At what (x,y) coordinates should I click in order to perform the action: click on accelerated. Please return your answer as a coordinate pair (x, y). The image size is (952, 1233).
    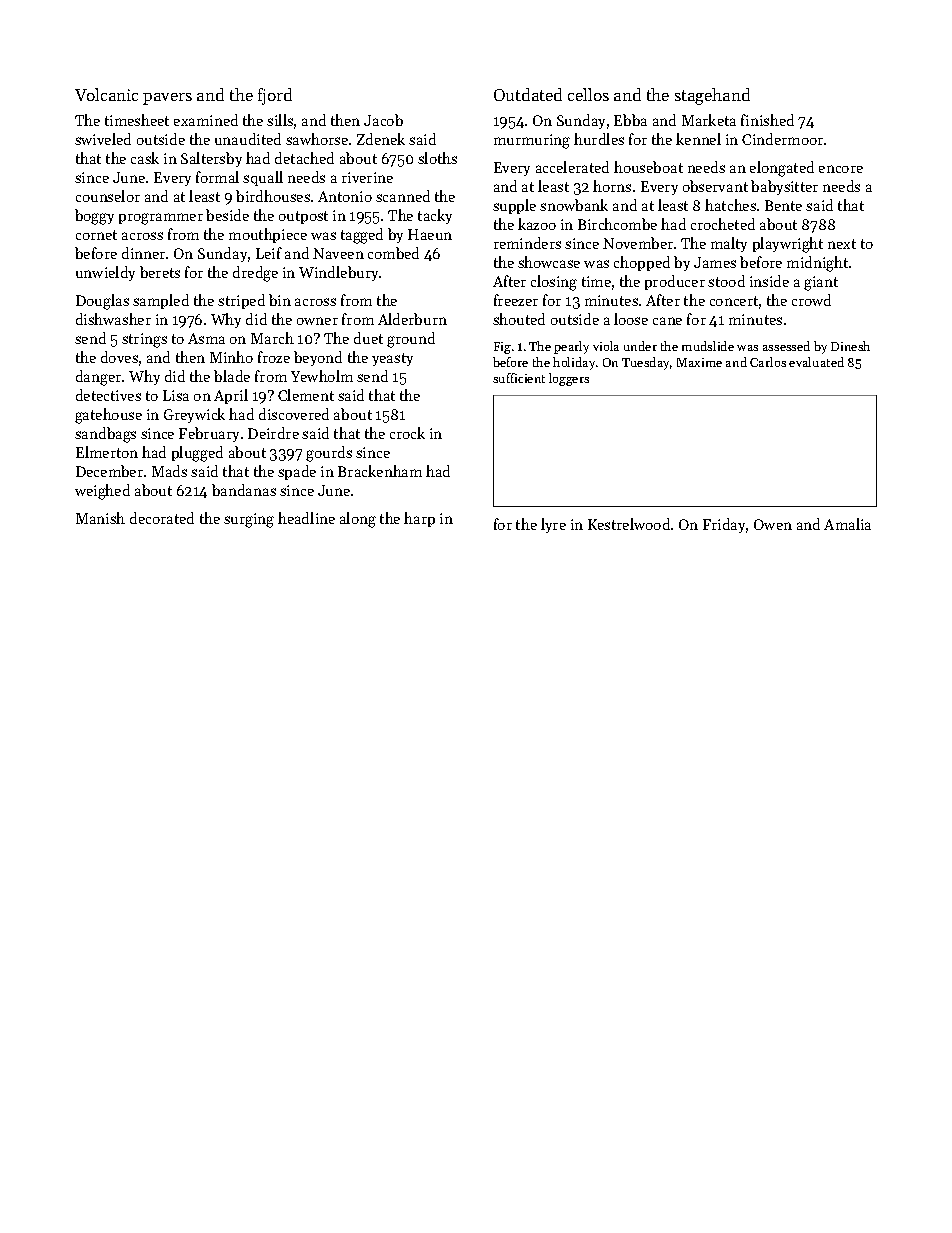
    Looking at the image, I should click on (572, 167).
